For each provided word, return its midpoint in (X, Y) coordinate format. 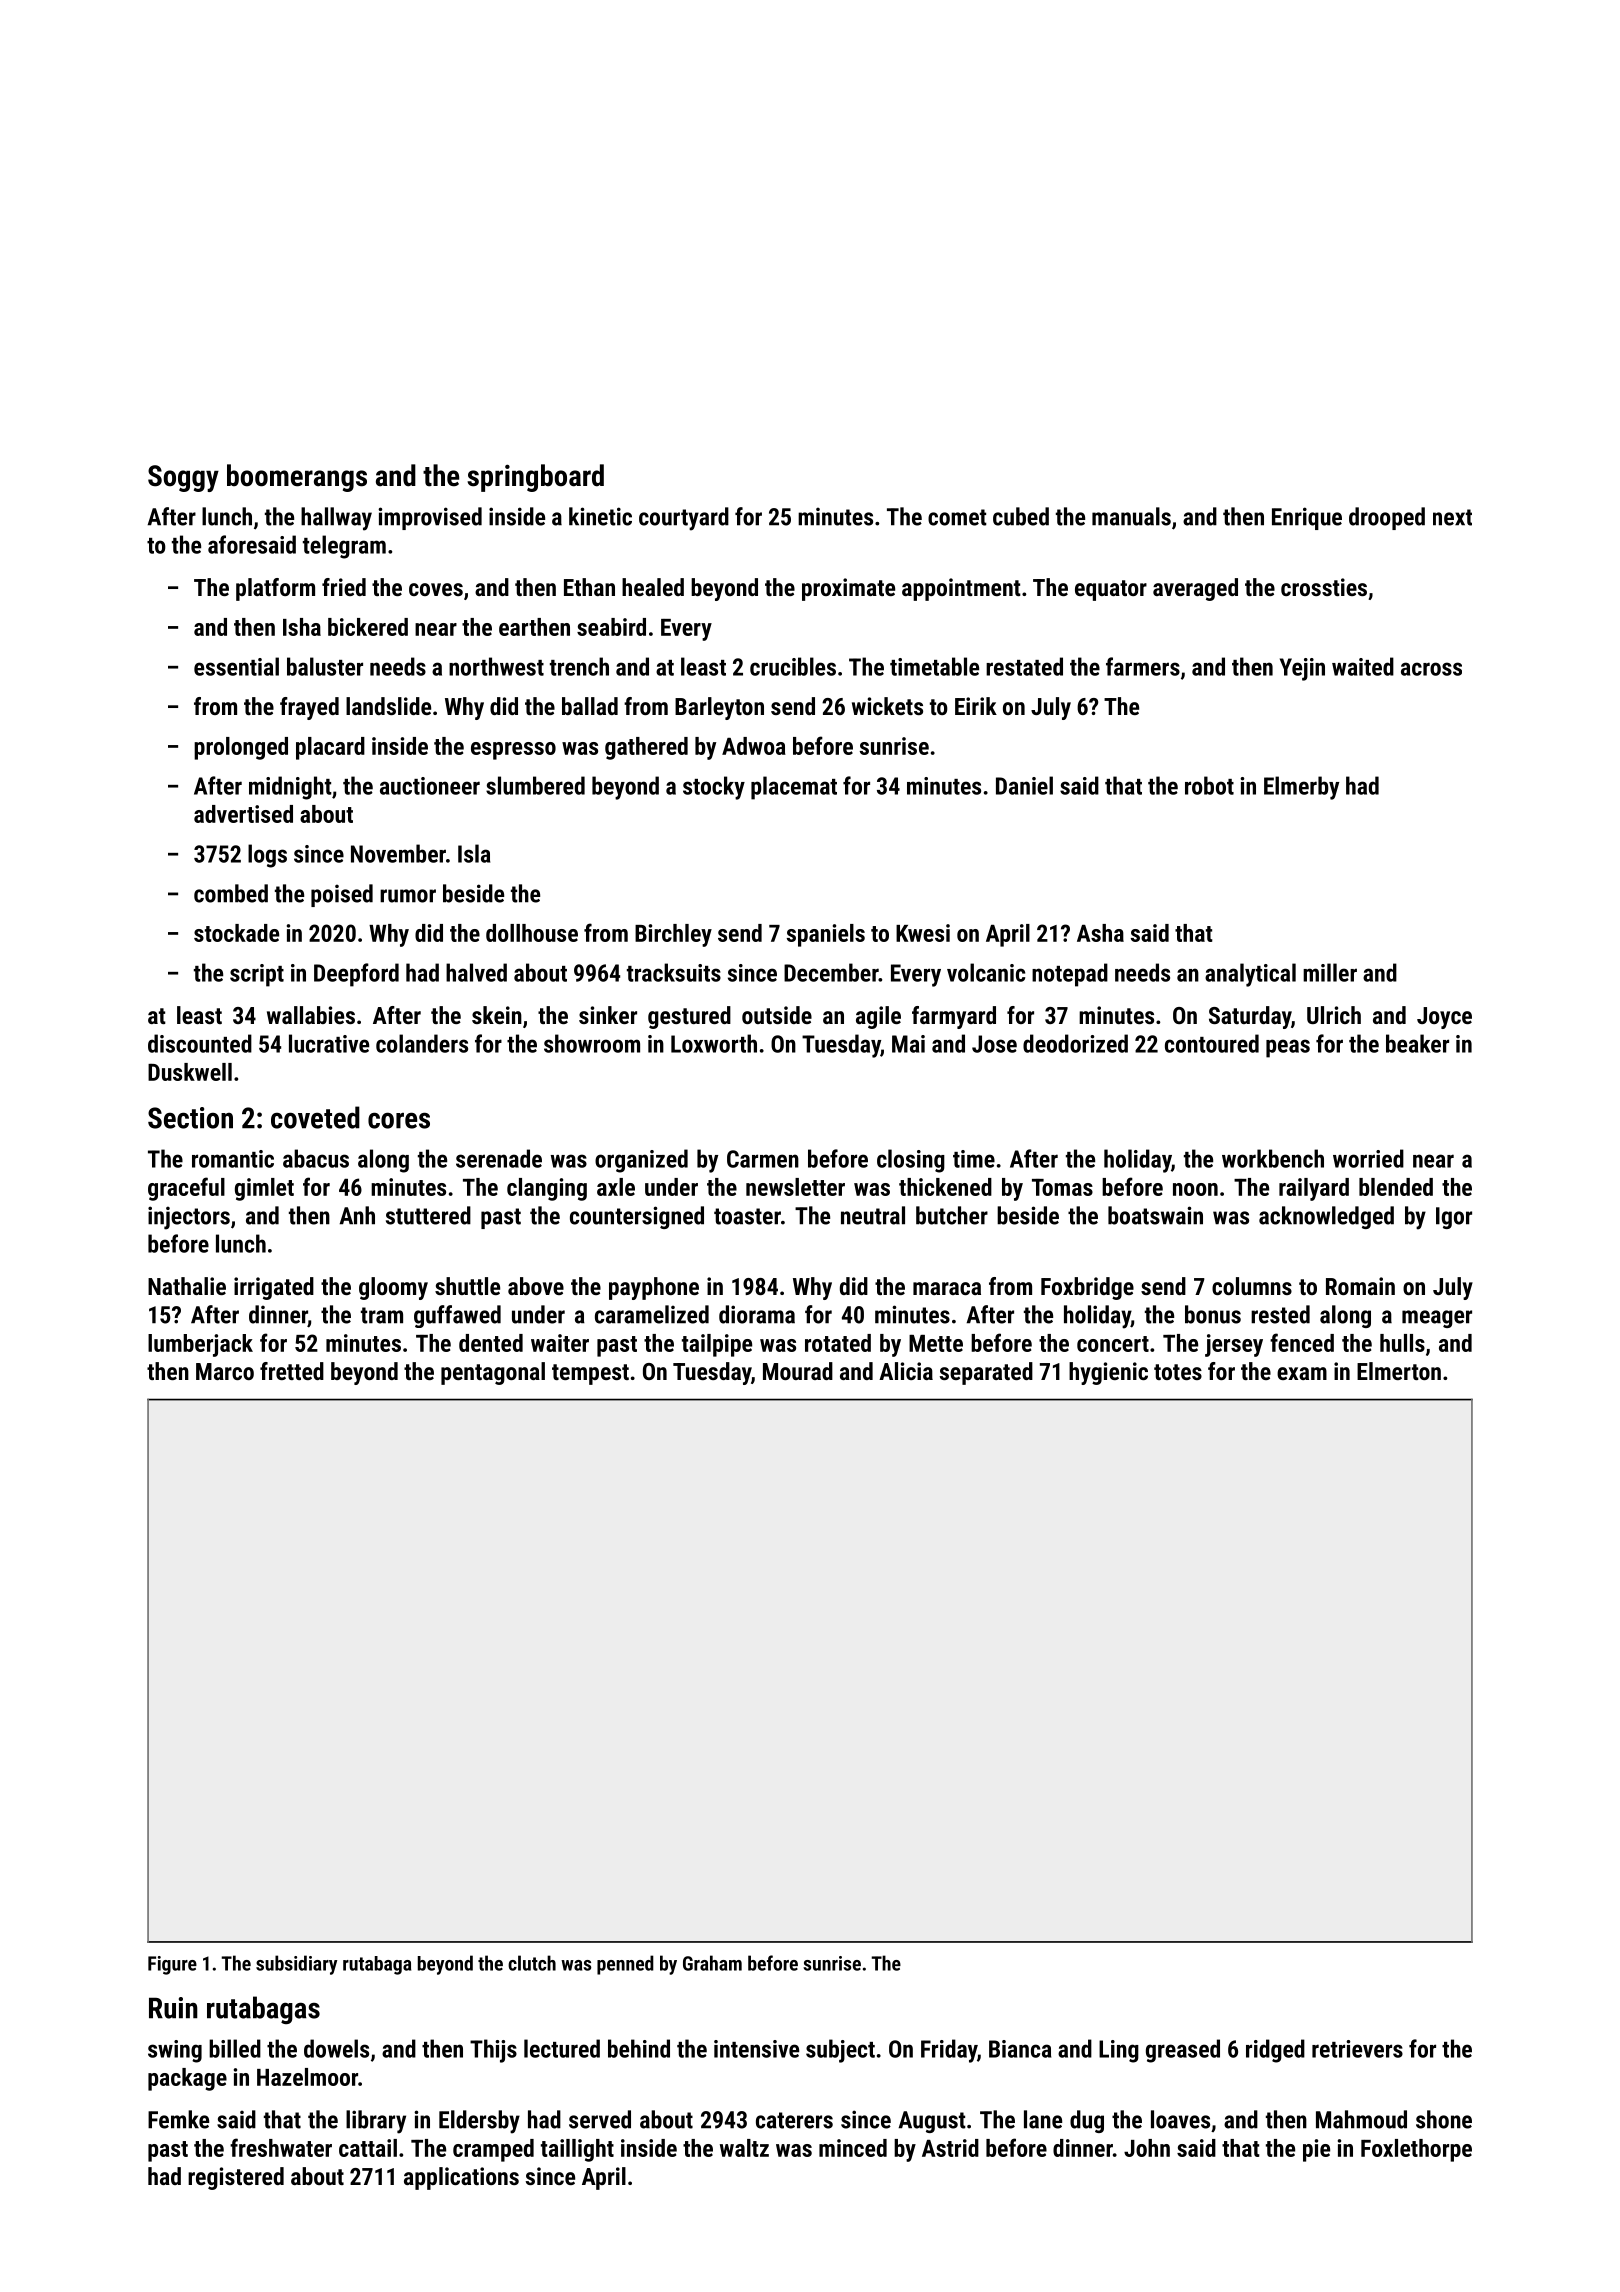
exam (1302, 1373)
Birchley (673, 935)
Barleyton (719, 708)
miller (1330, 972)
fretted (292, 1371)
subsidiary (296, 1965)
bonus (1213, 1314)
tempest (590, 1374)
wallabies (311, 1015)
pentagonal (493, 1373)
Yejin (1302, 669)
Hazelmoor (307, 2077)
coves (436, 589)
